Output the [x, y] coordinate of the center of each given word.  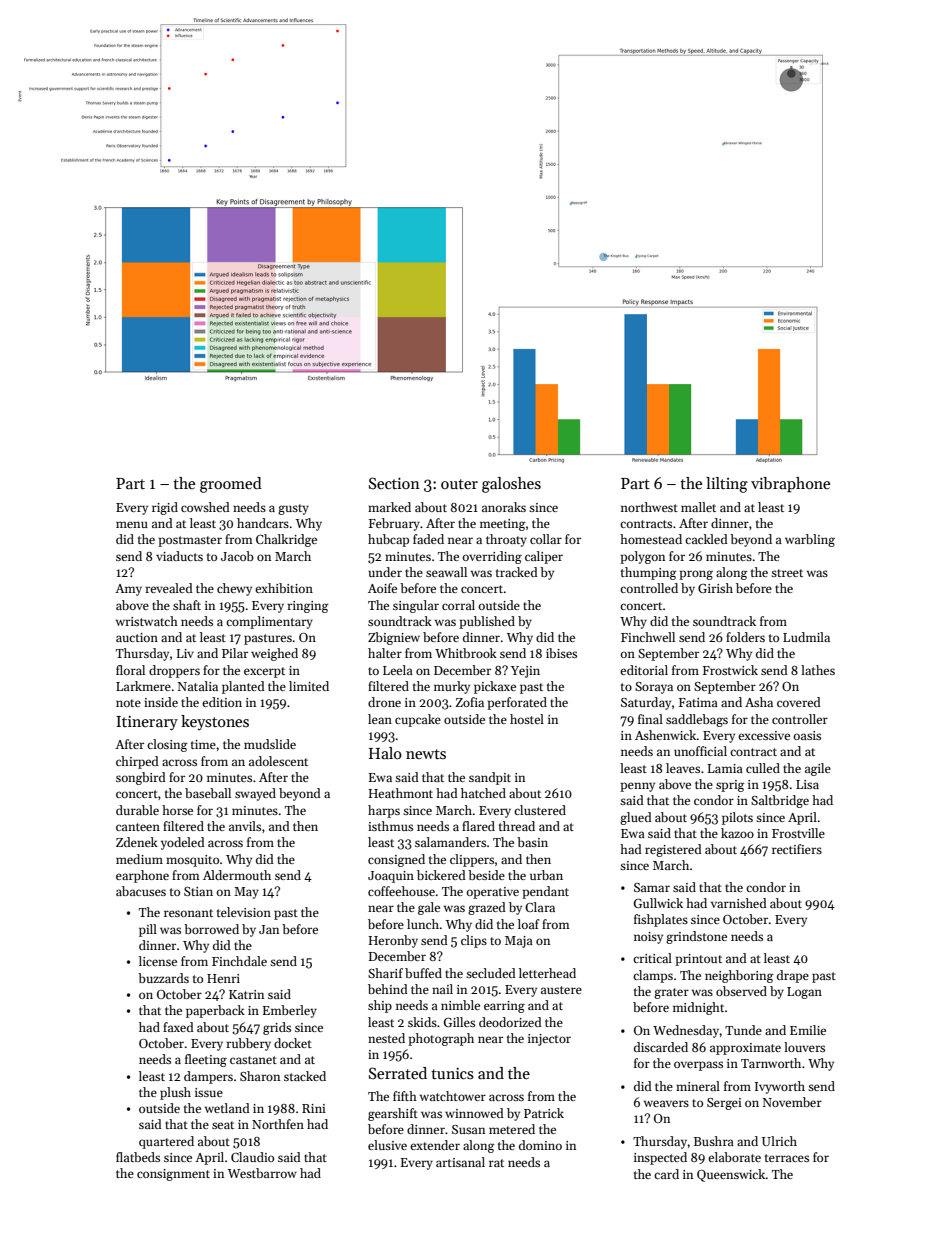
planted [243, 687]
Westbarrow [262, 1173]
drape [793, 976]
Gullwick [658, 903]
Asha [759, 702]
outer [459, 484]
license [158, 961]
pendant [545, 892]
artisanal [460, 1162]
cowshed [205, 507]
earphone [142, 876]
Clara [540, 907]
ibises [561, 653]
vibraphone [790, 484]
